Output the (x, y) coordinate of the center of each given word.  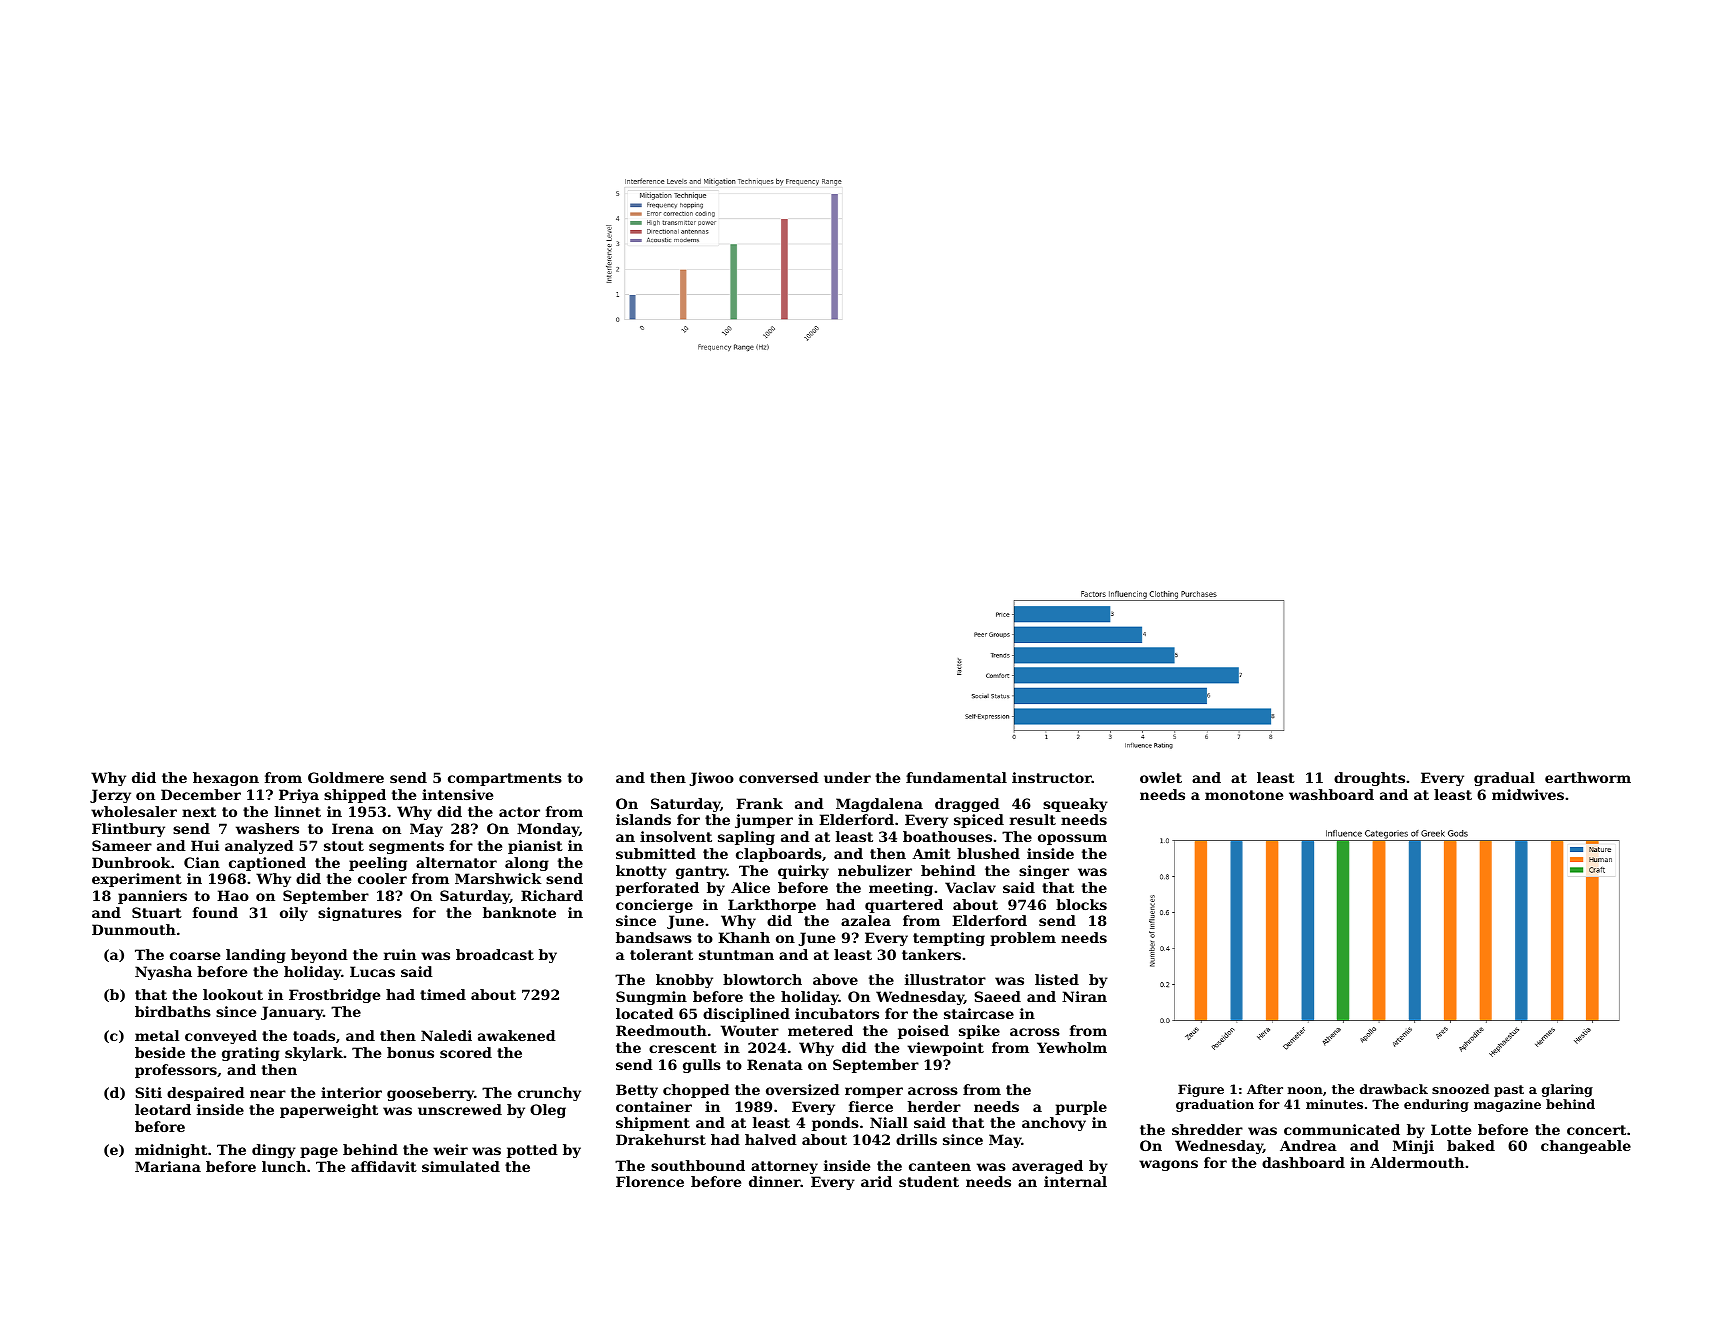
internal (1075, 1181)
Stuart (157, 912)
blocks (1081, 904)
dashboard (1303, 1162)
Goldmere (346, 777)
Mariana (168, 1166)
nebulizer (875, 870)
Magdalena (879, 805)
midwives (1528, 794)
